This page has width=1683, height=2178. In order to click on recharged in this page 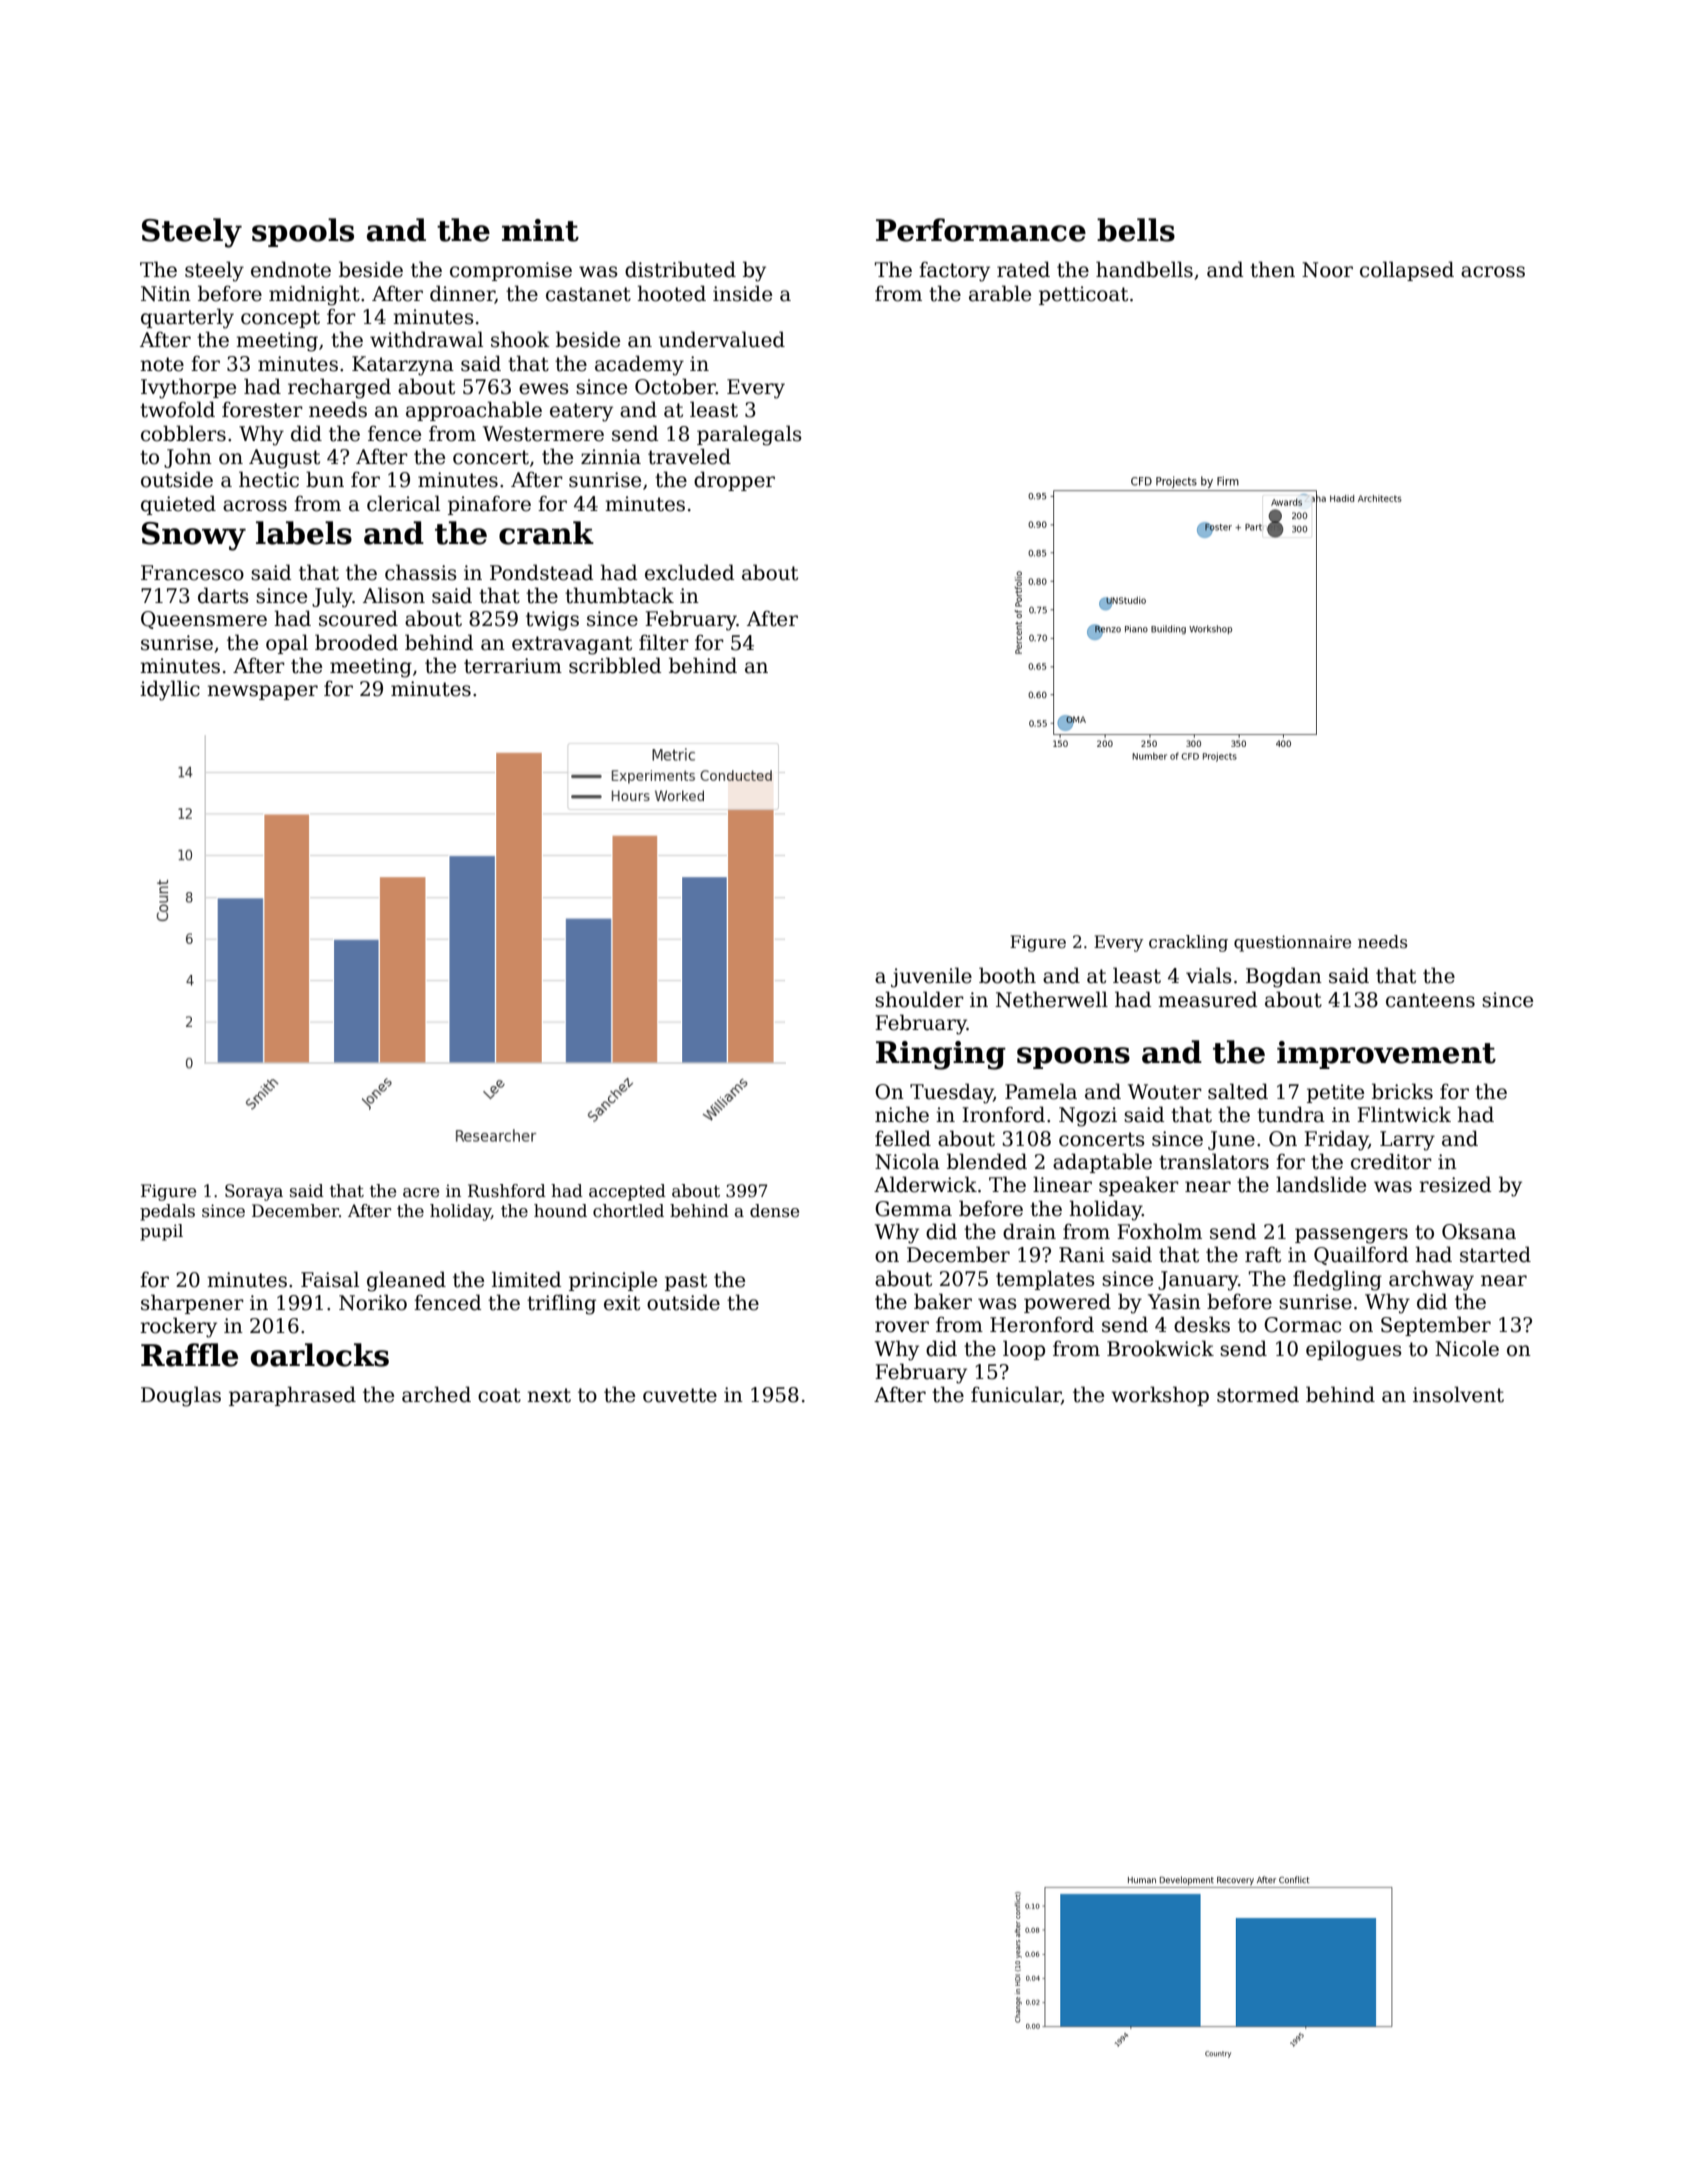, I will do `click(339, 388)`.
